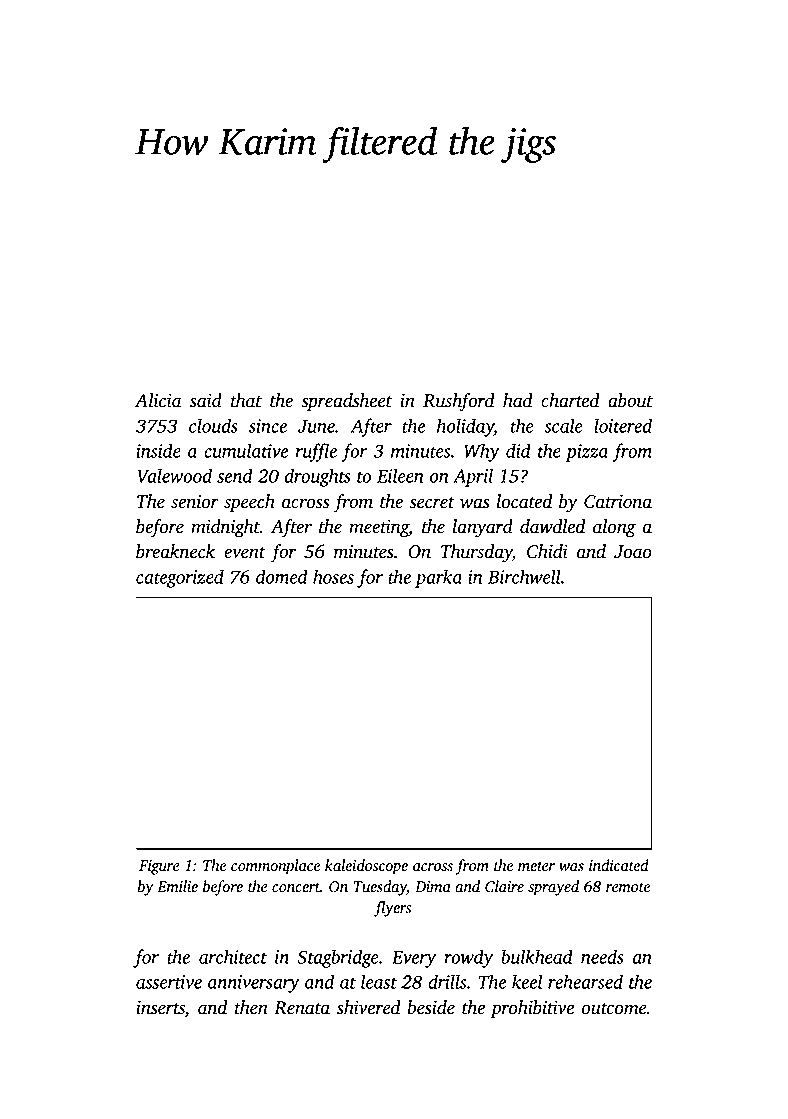  Describe the element at coordinates (366, 867) in the document. I see `kaleidoscope` at that location.
